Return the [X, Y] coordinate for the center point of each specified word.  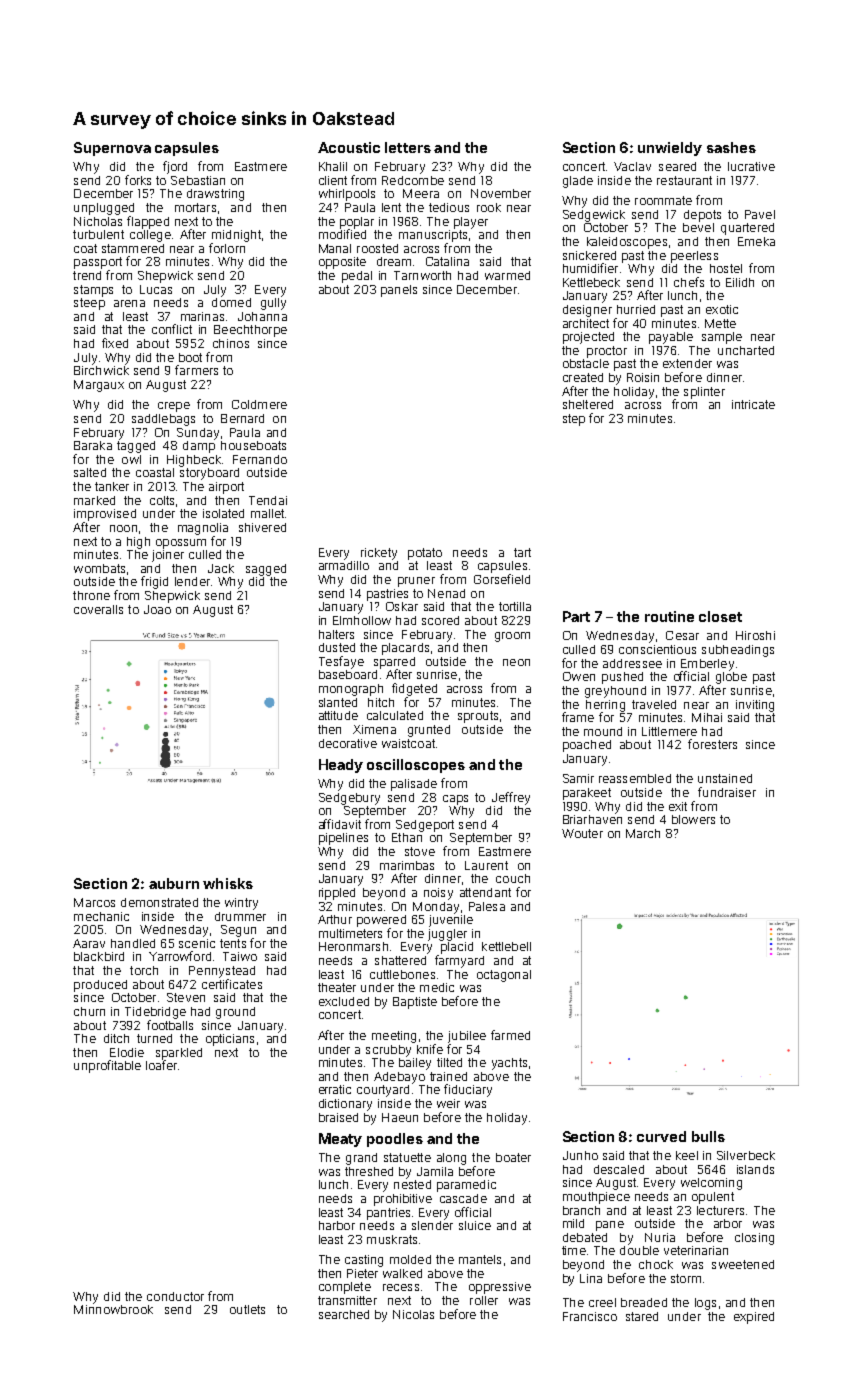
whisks [228, 883]
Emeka [756, 241]
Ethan [407, 837]
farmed [510, 1035]
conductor [175, 1296]
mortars [195, 207]
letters [408, 147]
